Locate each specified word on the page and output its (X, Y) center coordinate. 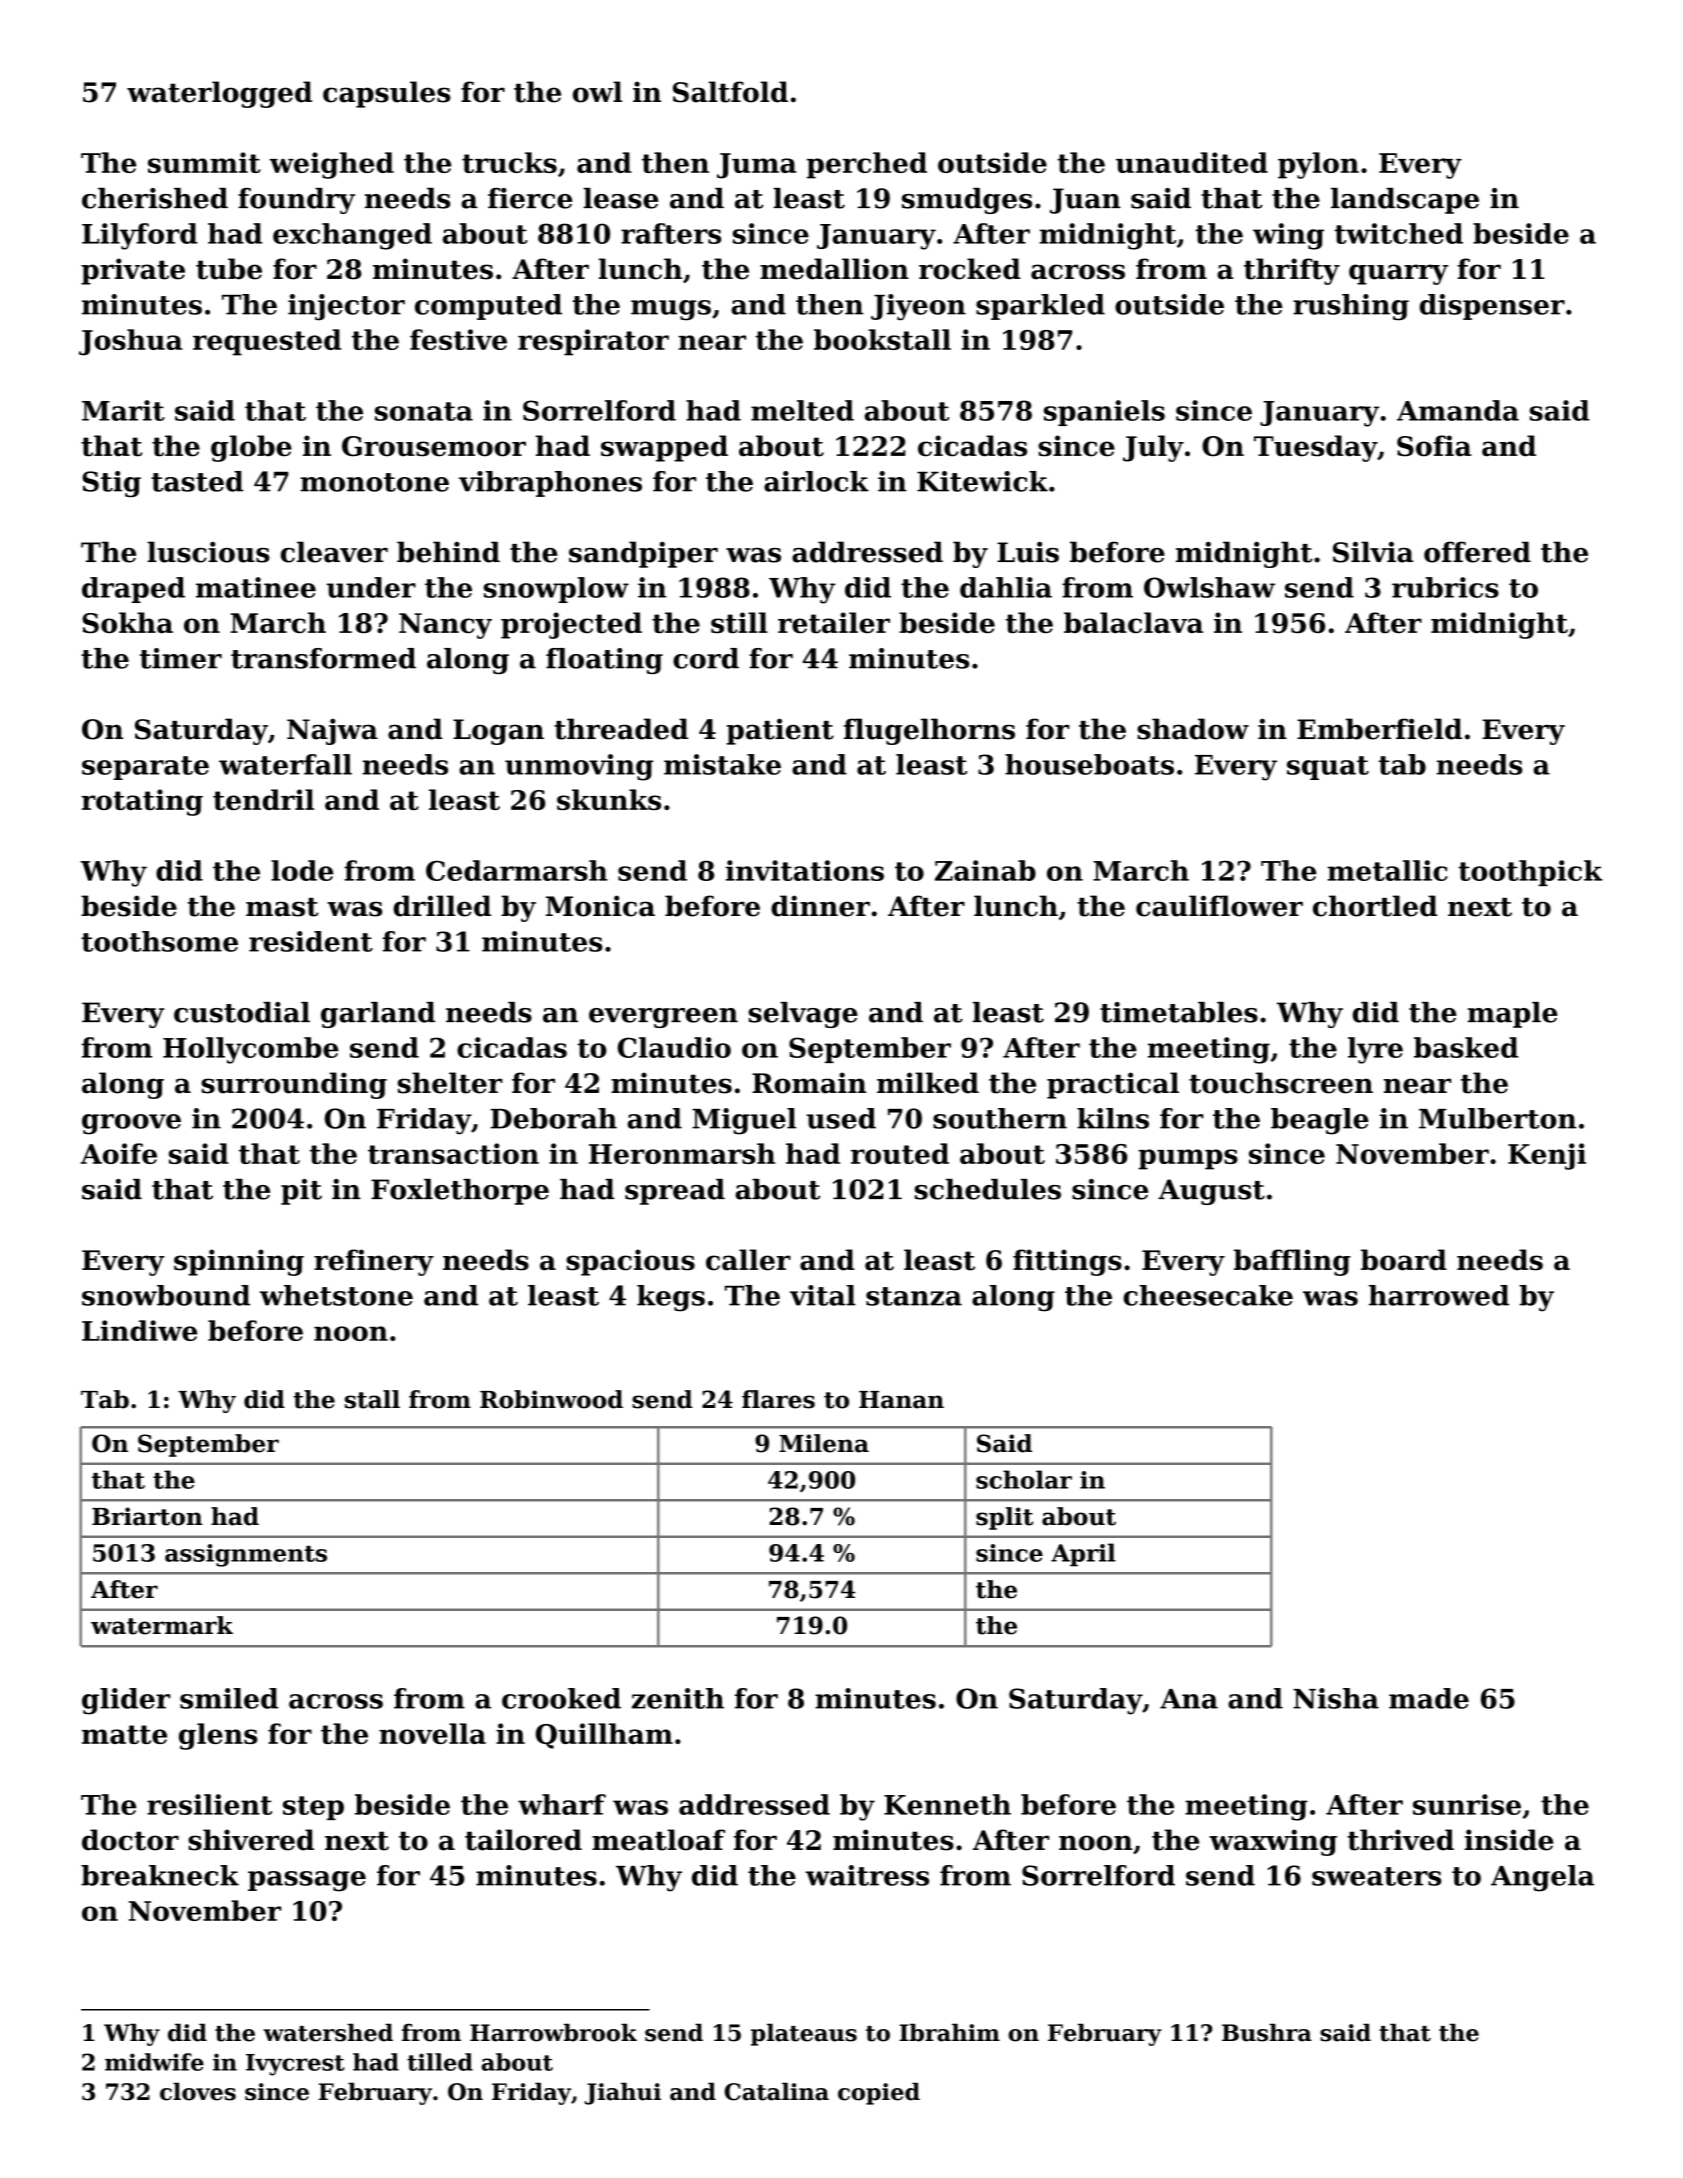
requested (267, 342)
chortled (1375, 906)
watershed (328, 2032)
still (739, 622)
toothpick (1530, 873)
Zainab (985, 870)
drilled (442, 906)
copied (879, 2093)
